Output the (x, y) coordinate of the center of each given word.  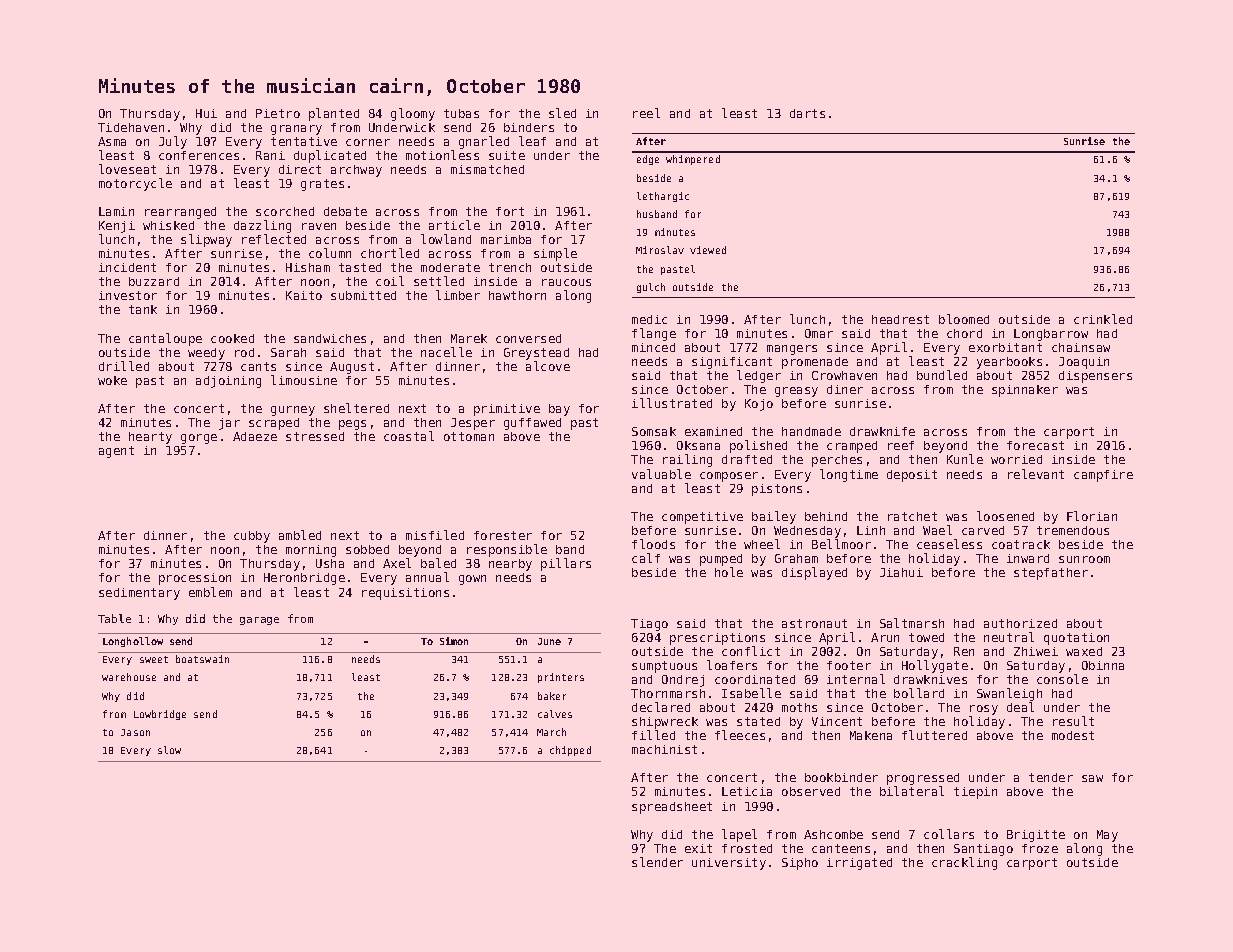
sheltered (356, 408)
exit (698, 848)
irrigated (859, 864)
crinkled (1103, 319)
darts (807, 113)
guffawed (532, 424)
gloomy (413, 114)
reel (646, 113)
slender (657, 862)
